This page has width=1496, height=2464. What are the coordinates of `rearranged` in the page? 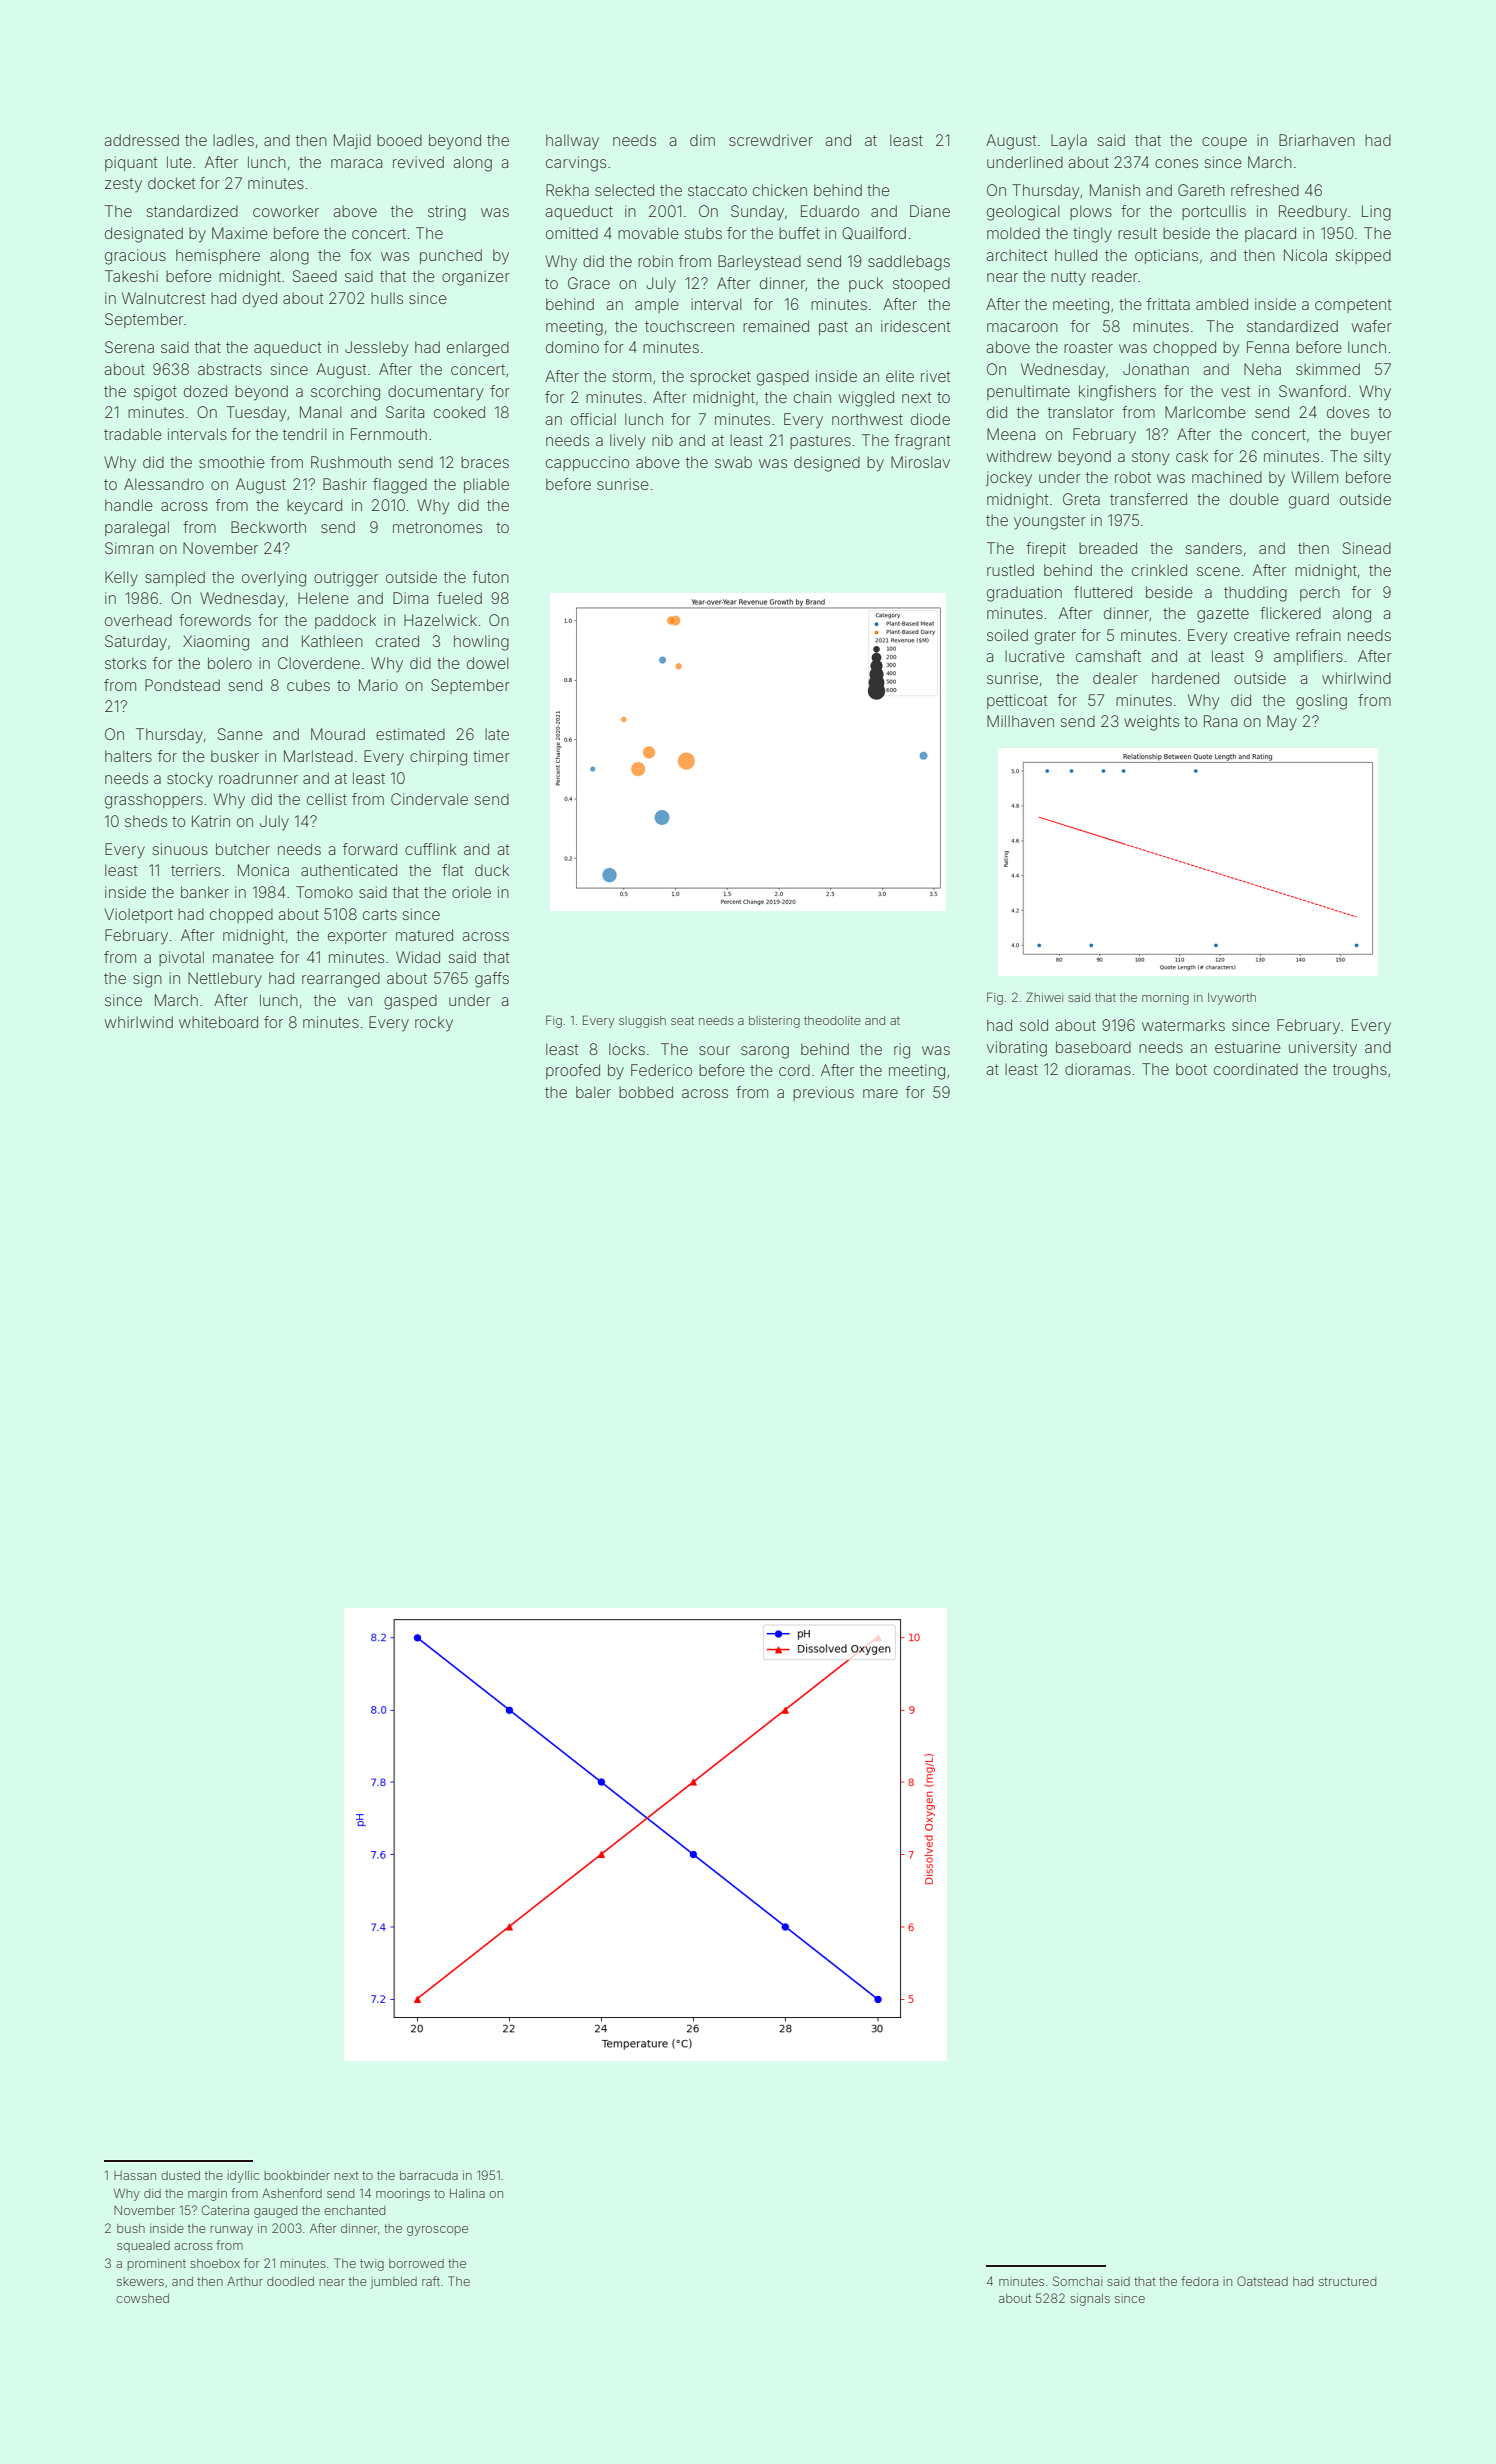 It's located at (341, 980).
